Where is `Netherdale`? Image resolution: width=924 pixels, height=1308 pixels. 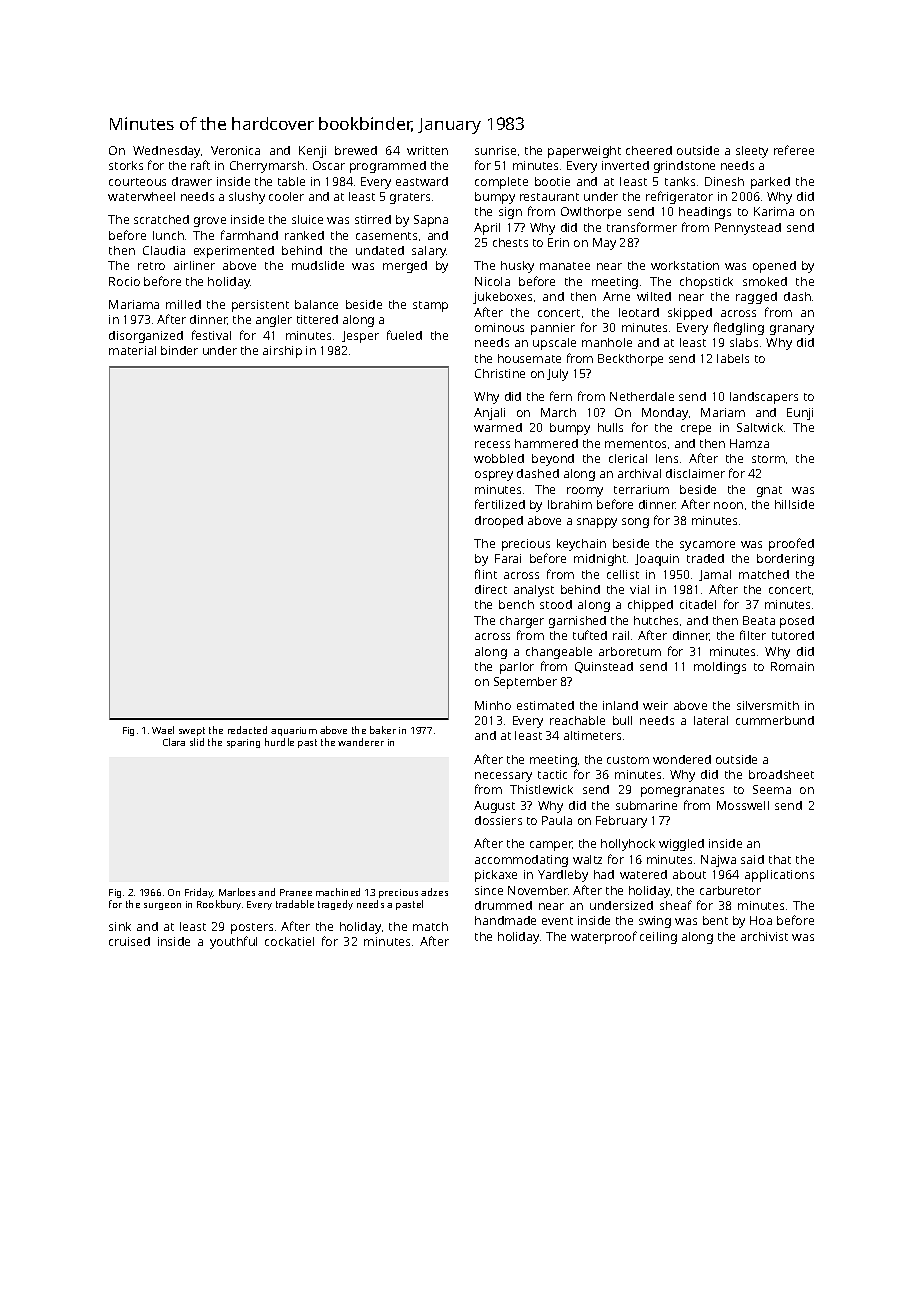 Netherdale is located at coordinates (642, 396).
